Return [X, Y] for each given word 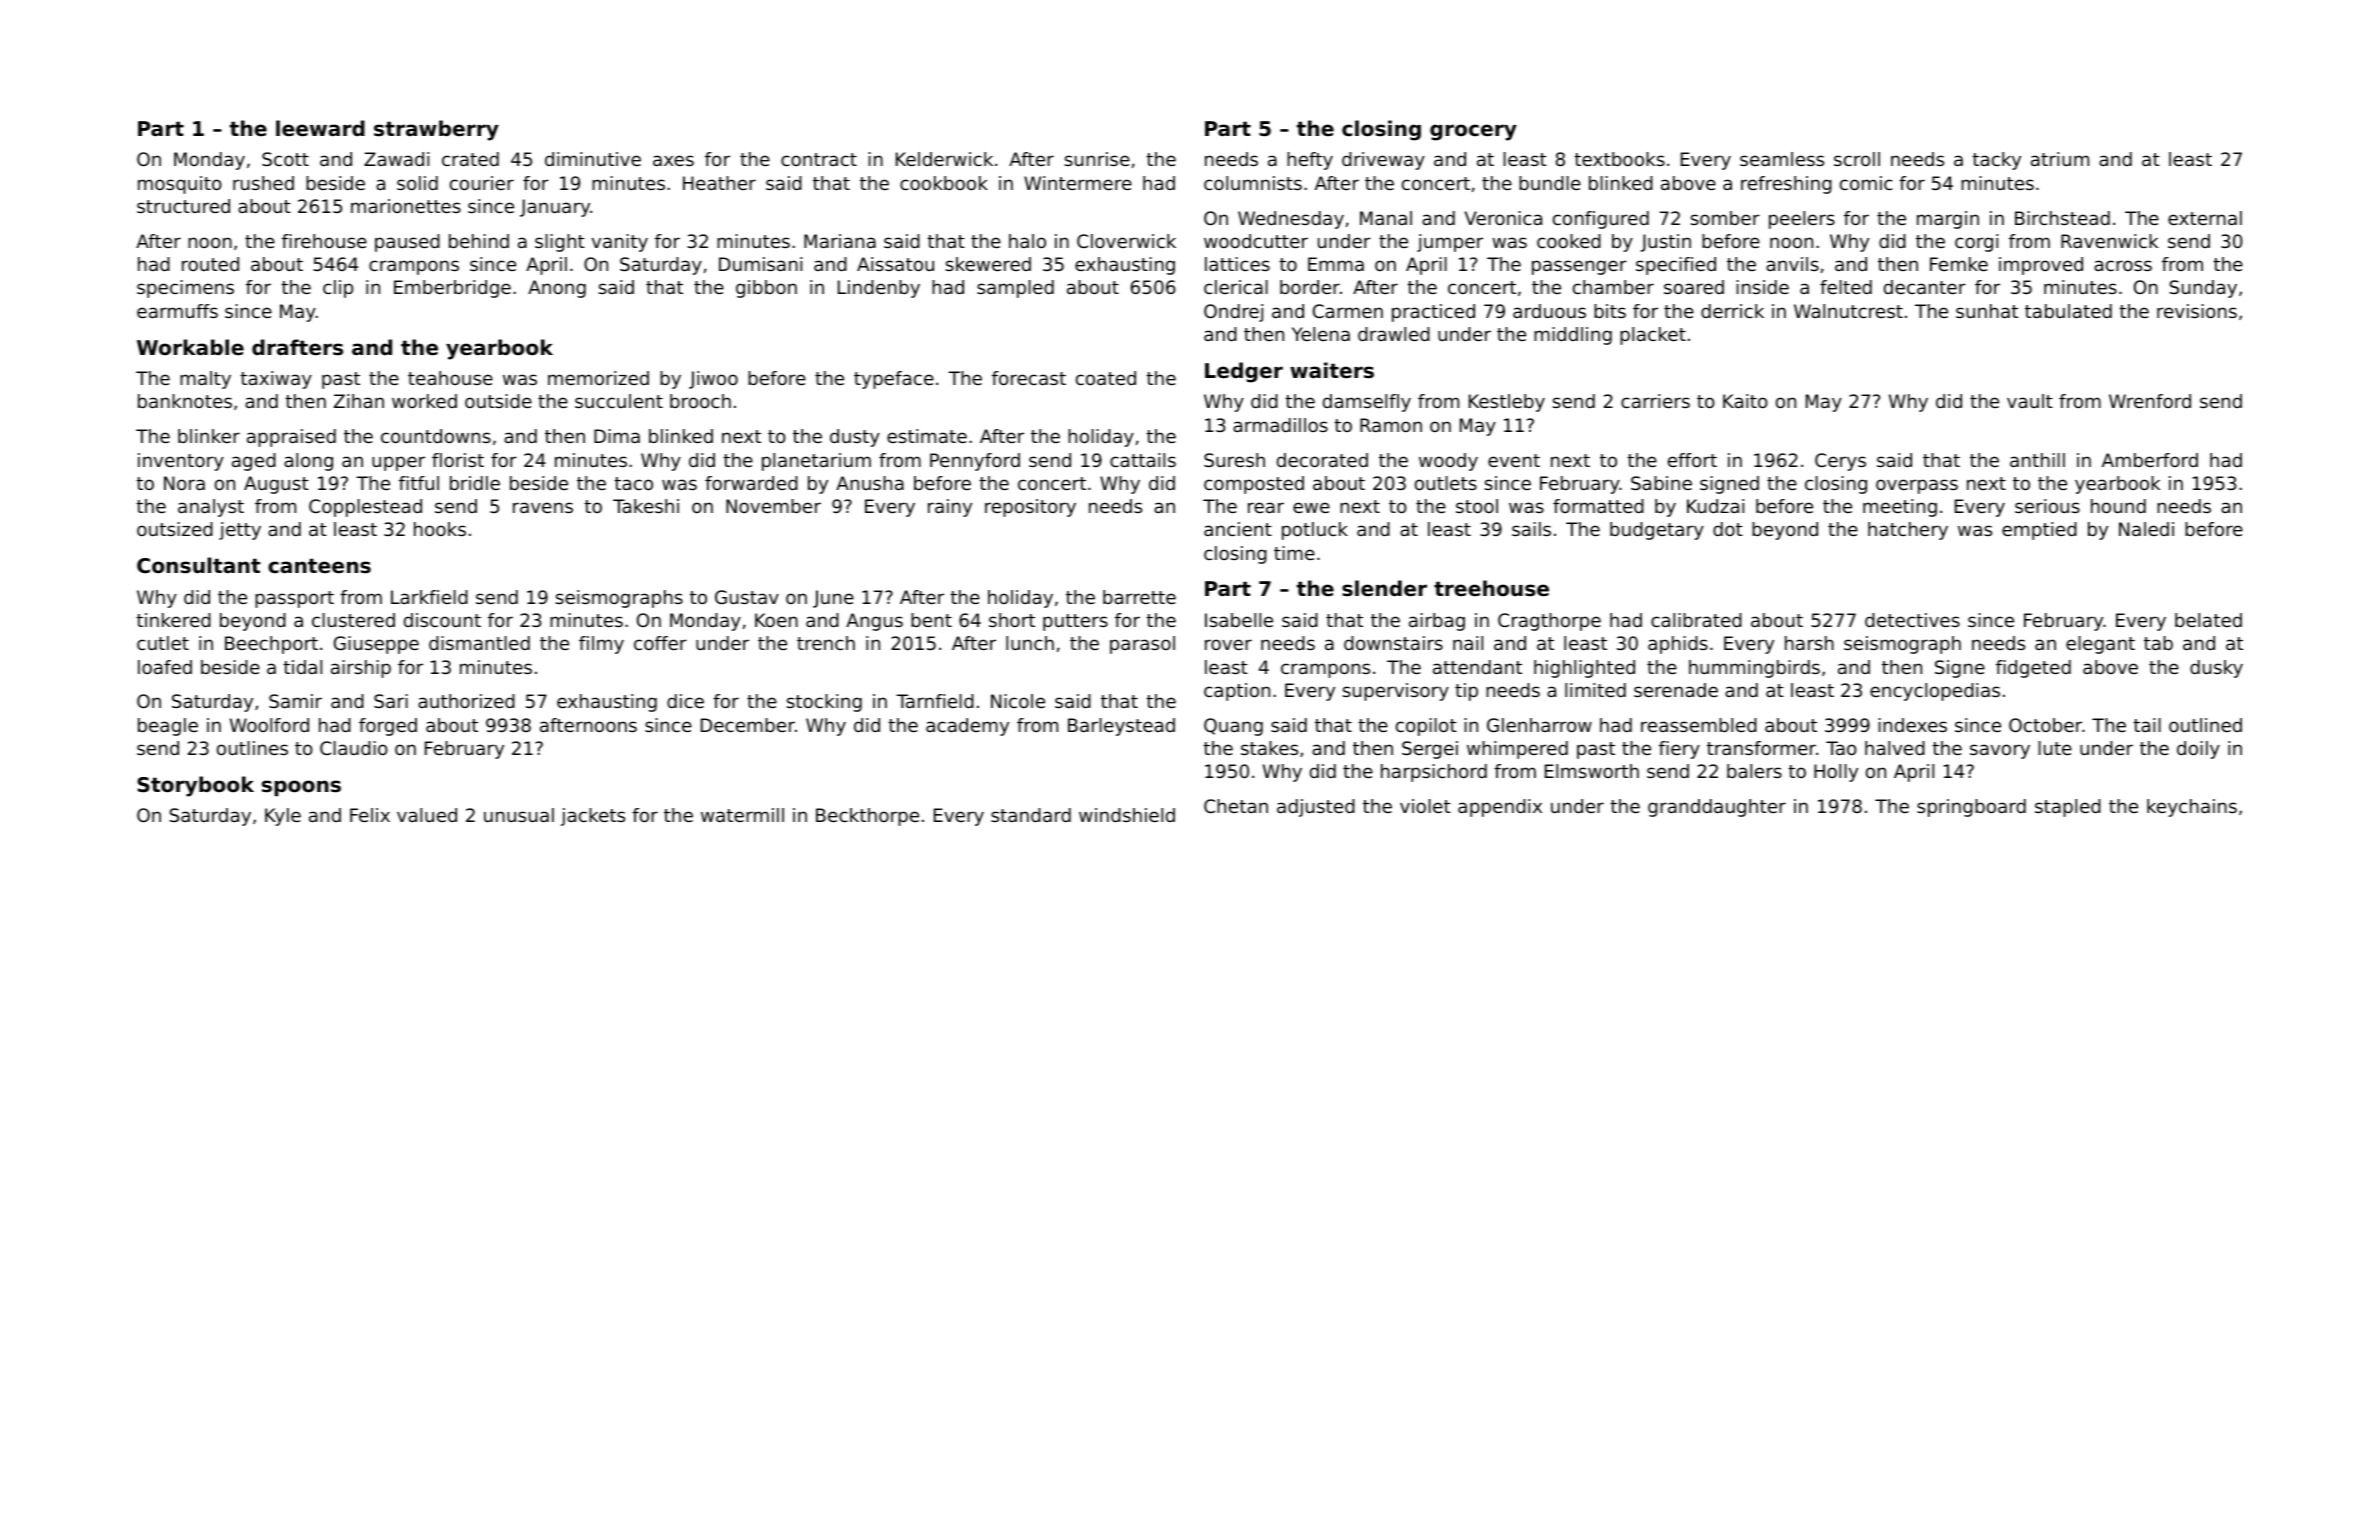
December [748, 725]
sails [1531, 529]
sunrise [1097, 159]
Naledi [2146, 529]
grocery [1473, 132]
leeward [320, 128]
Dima [617, 436]
